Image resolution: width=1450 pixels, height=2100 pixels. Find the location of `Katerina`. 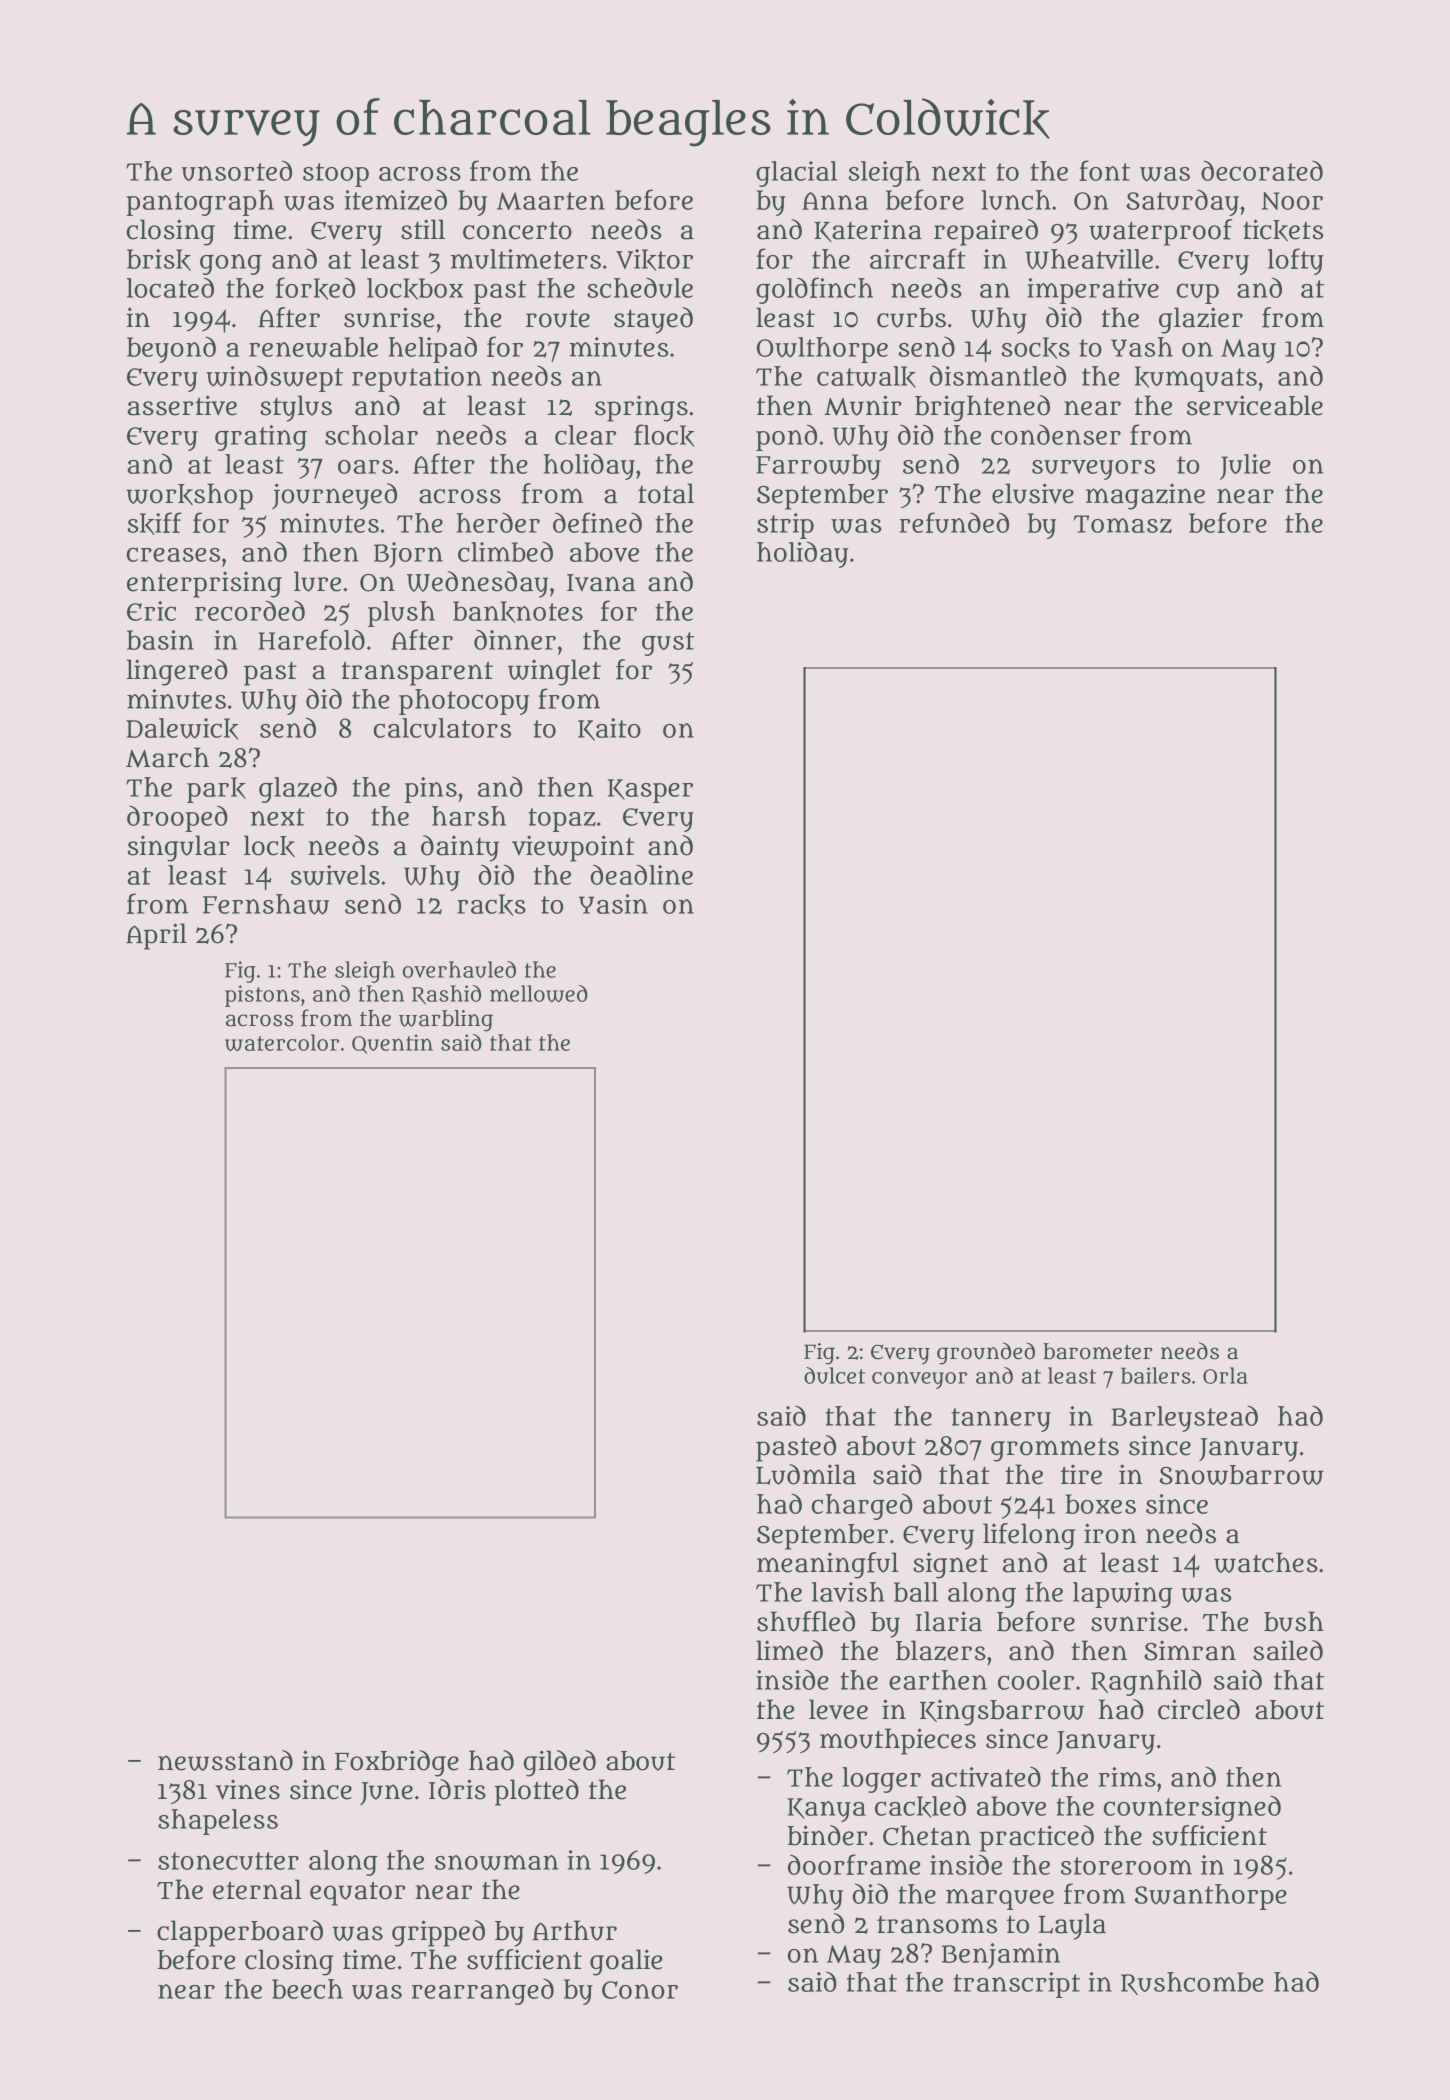

Katerina is located at coordinates (868, 230).
